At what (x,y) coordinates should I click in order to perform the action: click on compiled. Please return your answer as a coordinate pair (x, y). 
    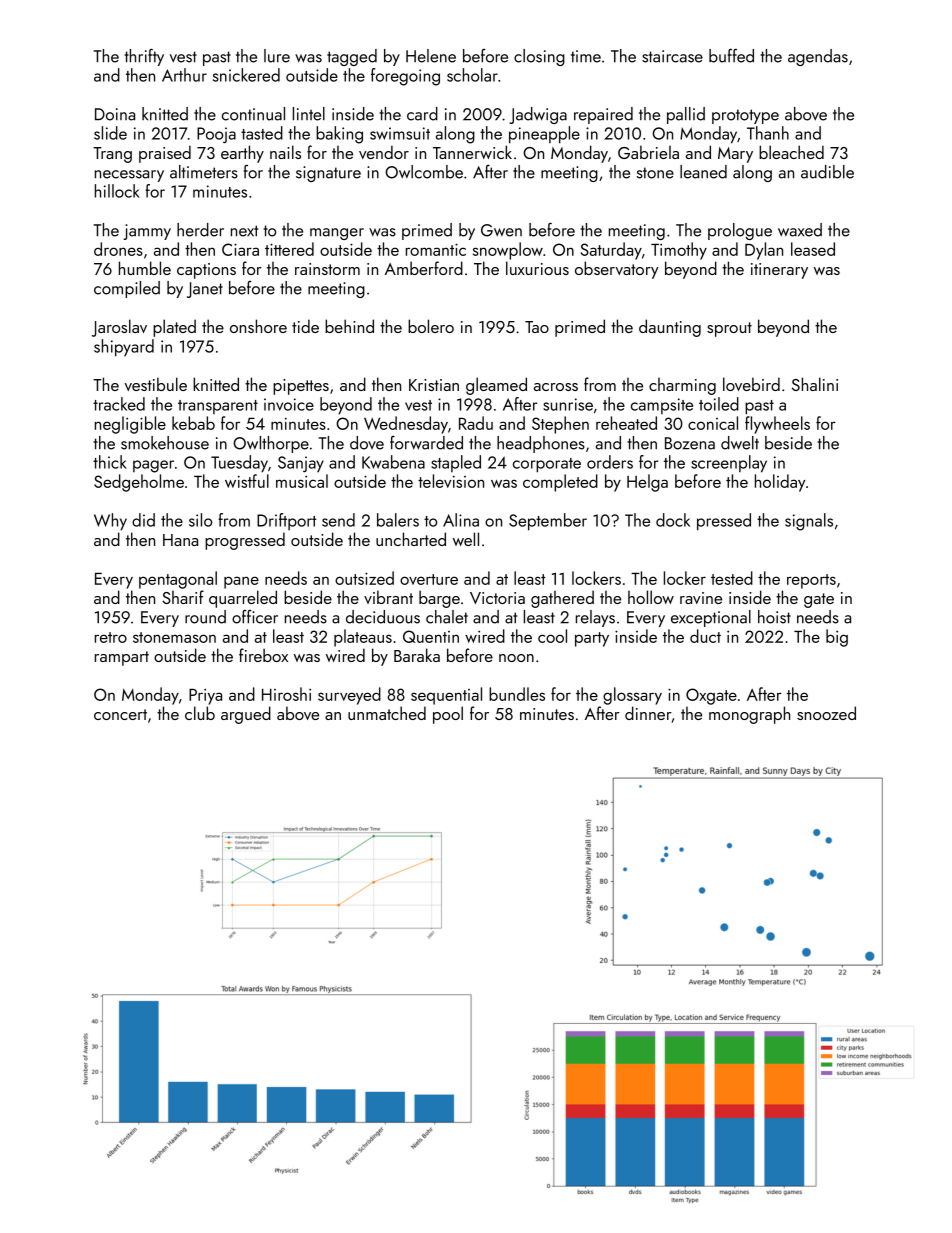
    Looking at the image, I should click on (127, 289).
